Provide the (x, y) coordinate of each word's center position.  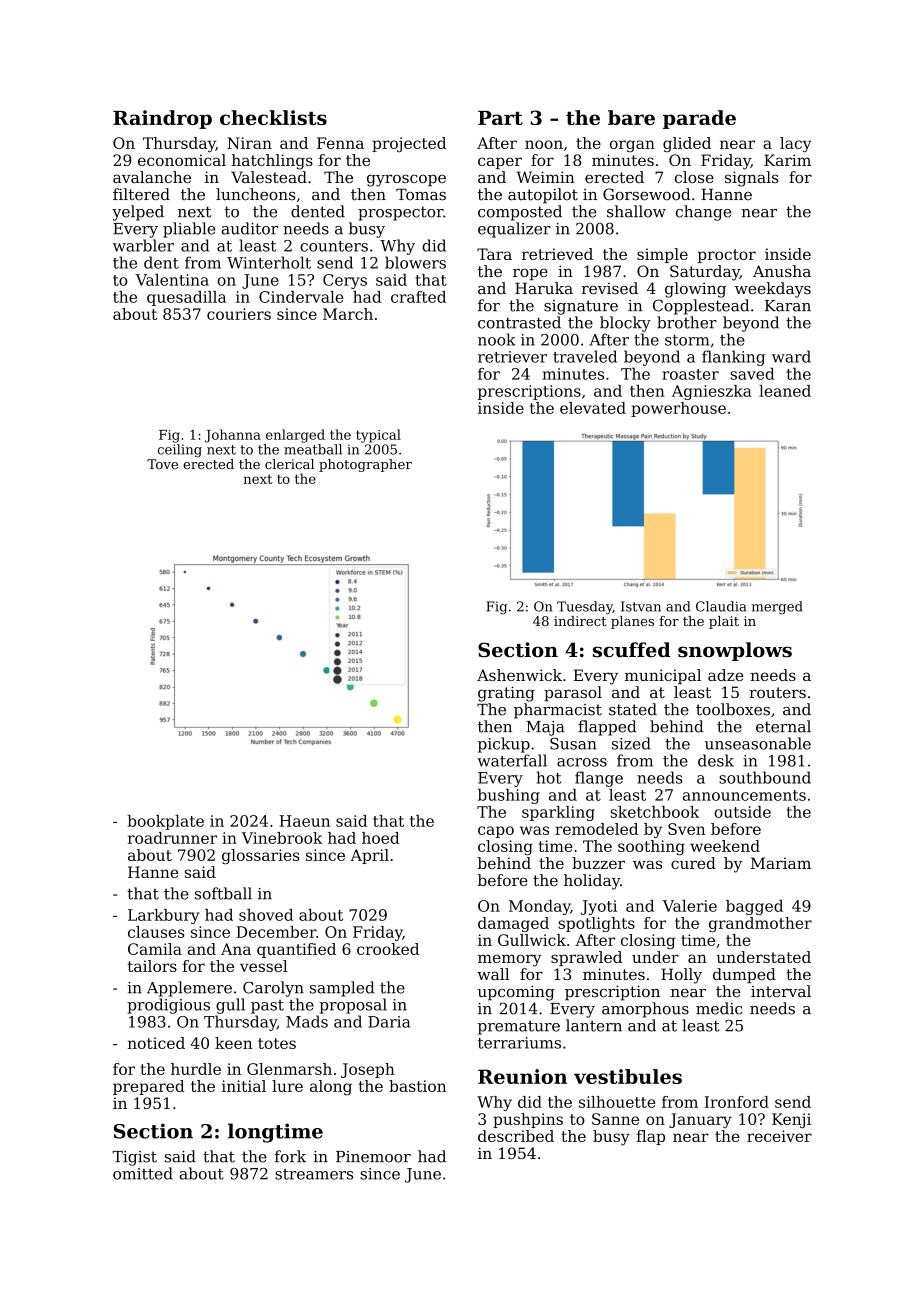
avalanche (152, 177)
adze (726, 675)
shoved (266, 915)
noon (544, 144)
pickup (504, 745)
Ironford (737, 1102)
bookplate (165, 822)
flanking (733, 358)
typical (378, 436)
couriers (239, 314)
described (516, 1136)
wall (493, 974)
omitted (143, 1173)
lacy (795, 144)
